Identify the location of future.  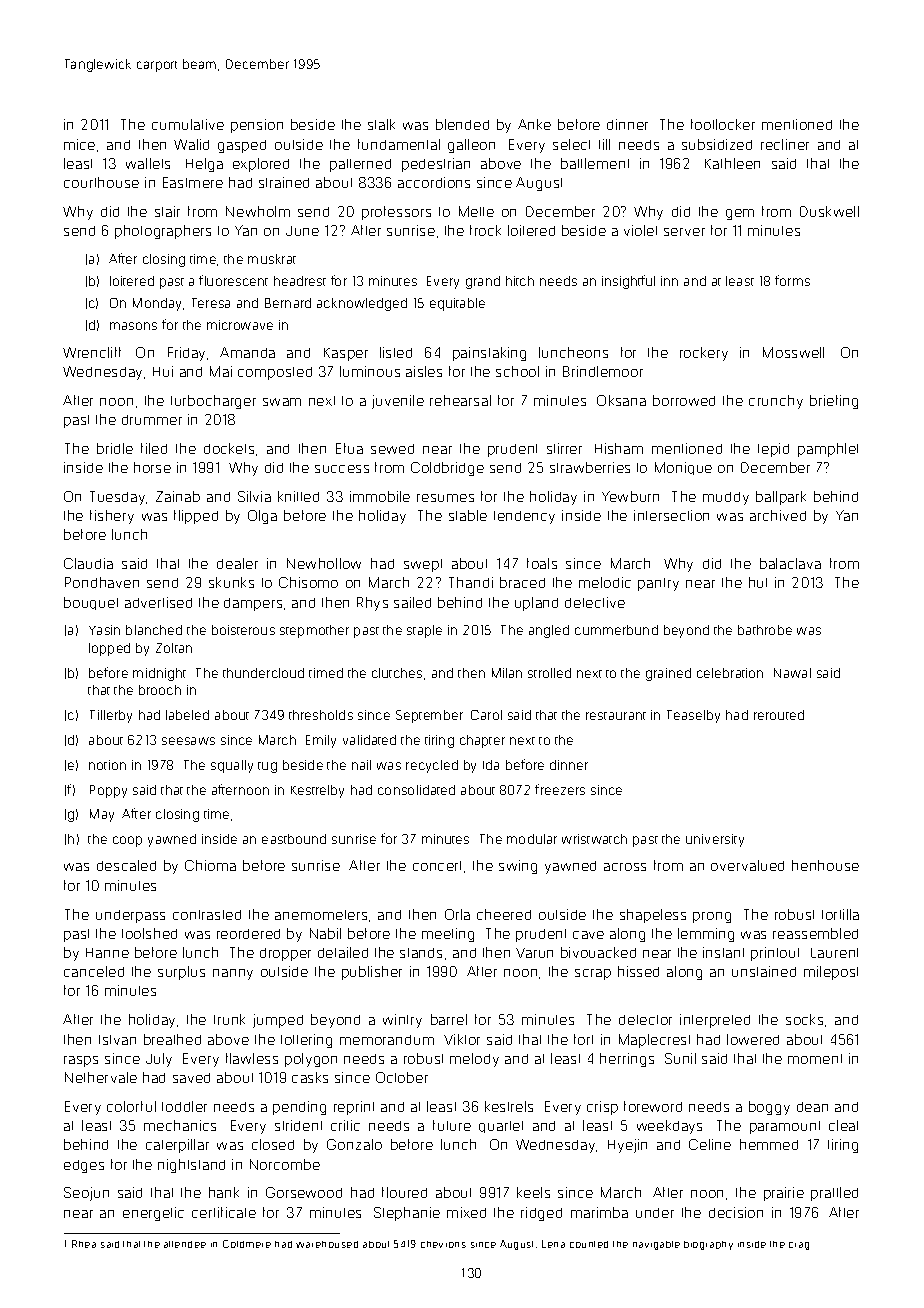
(452, 1125).
